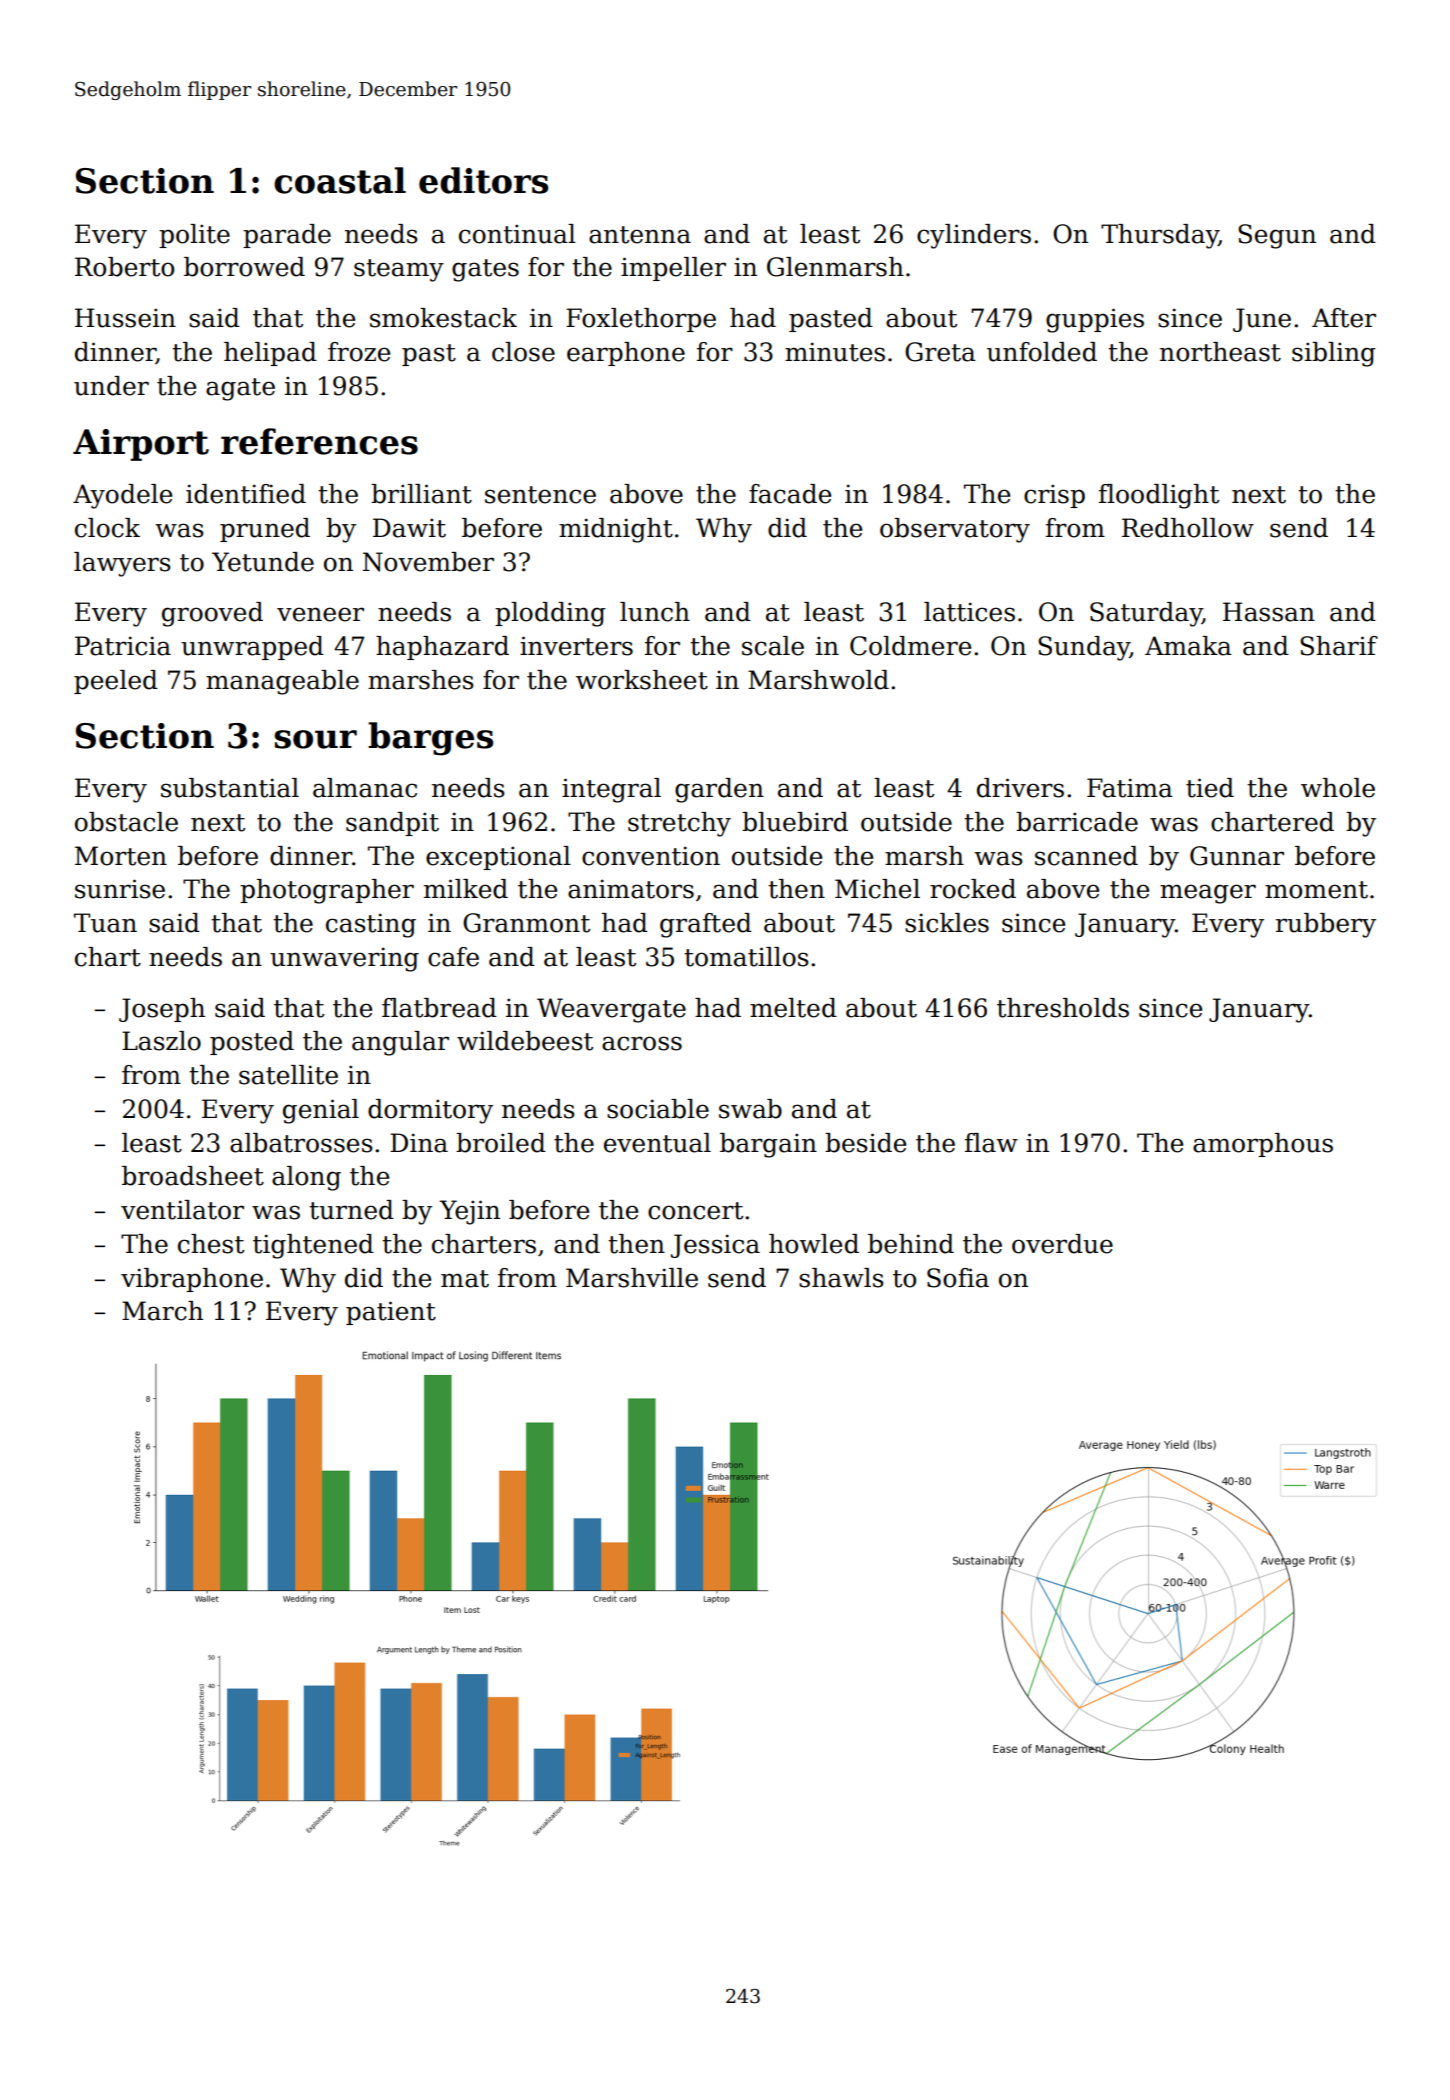  I want to click on patient, so click(391, 1313).
